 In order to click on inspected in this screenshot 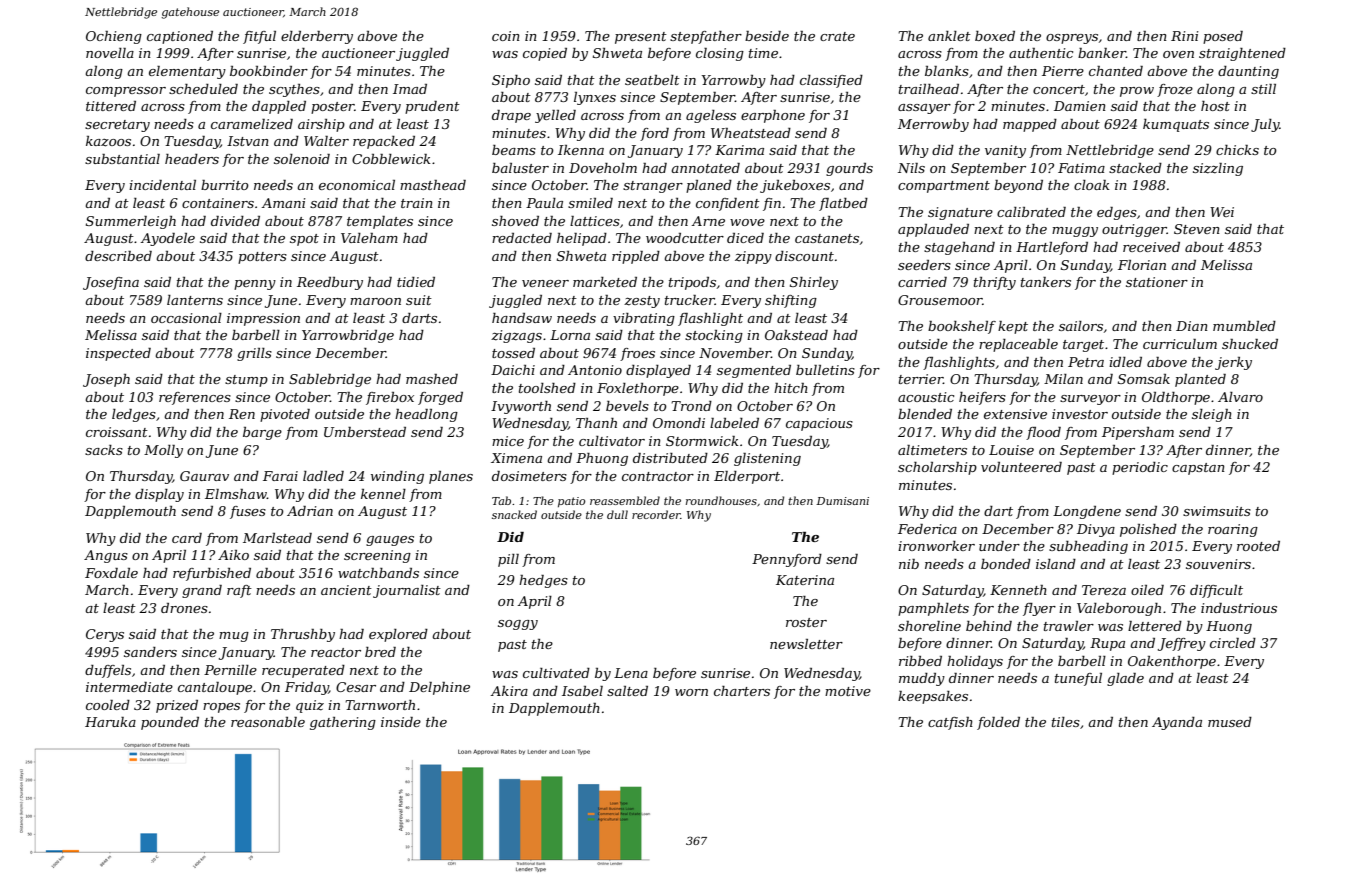, I will do `click(118, 354)`.
